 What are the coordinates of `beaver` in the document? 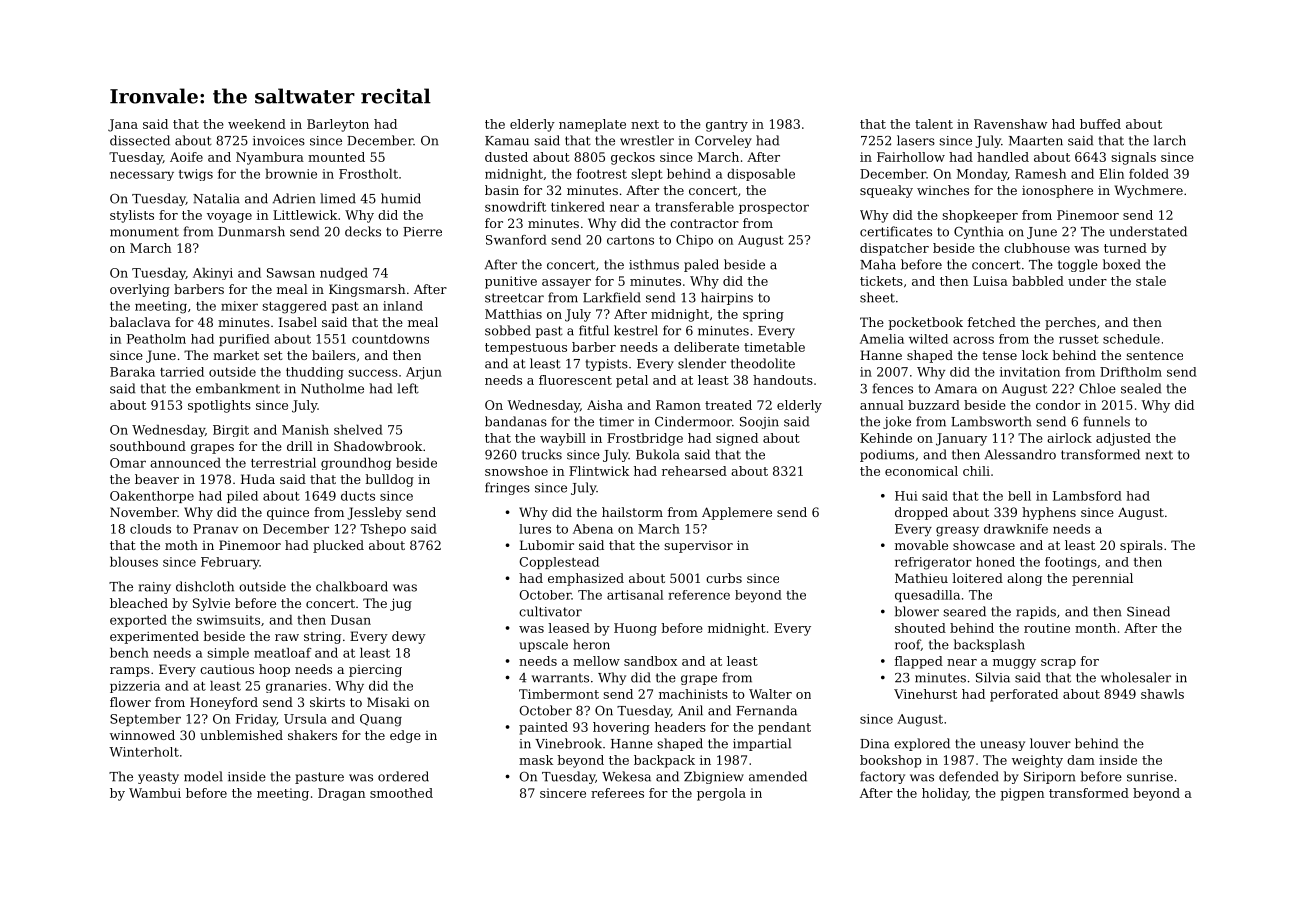 It's located at (157, 479).
